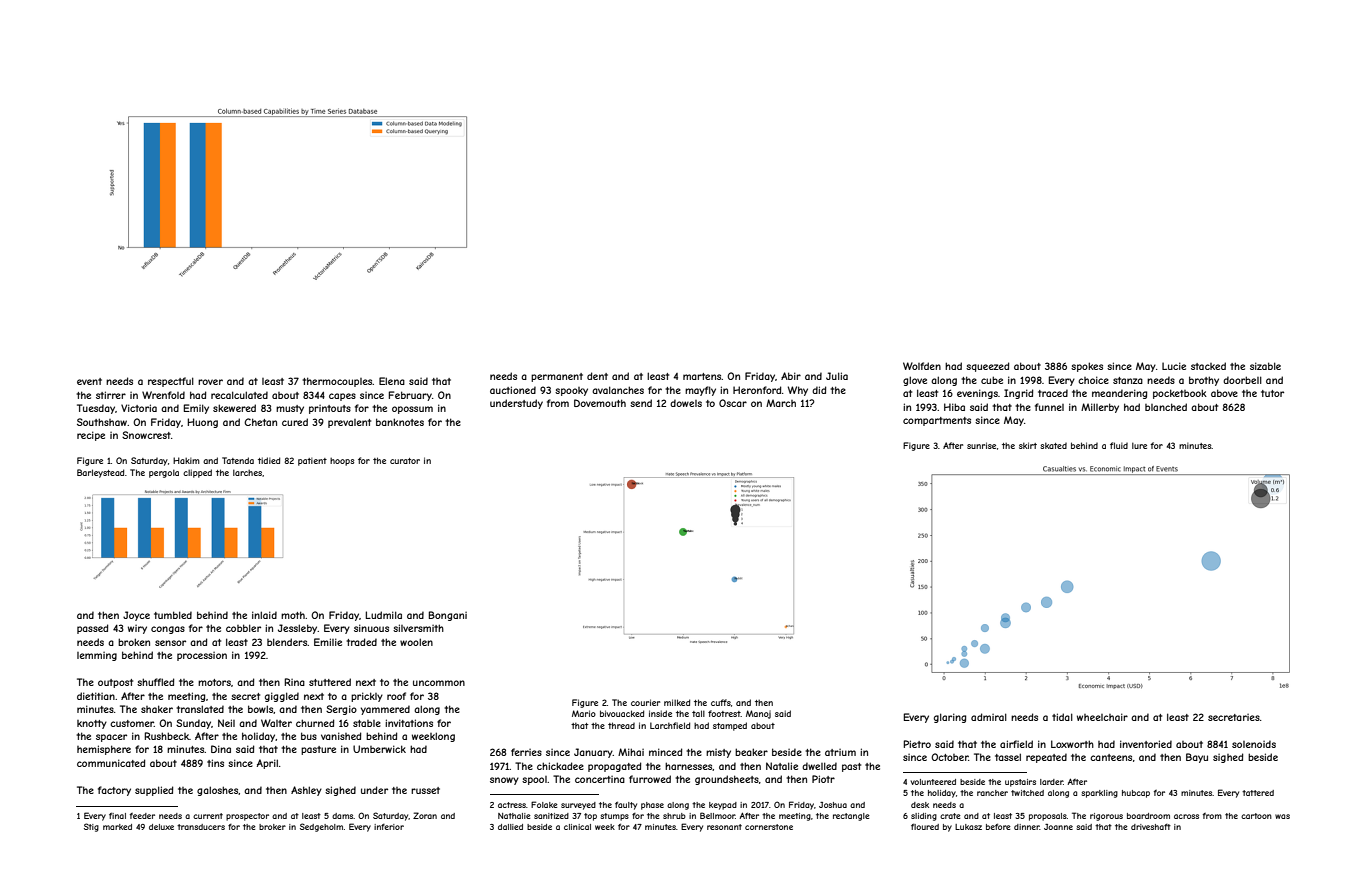 Image resolution: width=1372 pixels, height=887 pixels. Describe the element at coordinates (1139, 445) in the image. I see `lure` at that location.
